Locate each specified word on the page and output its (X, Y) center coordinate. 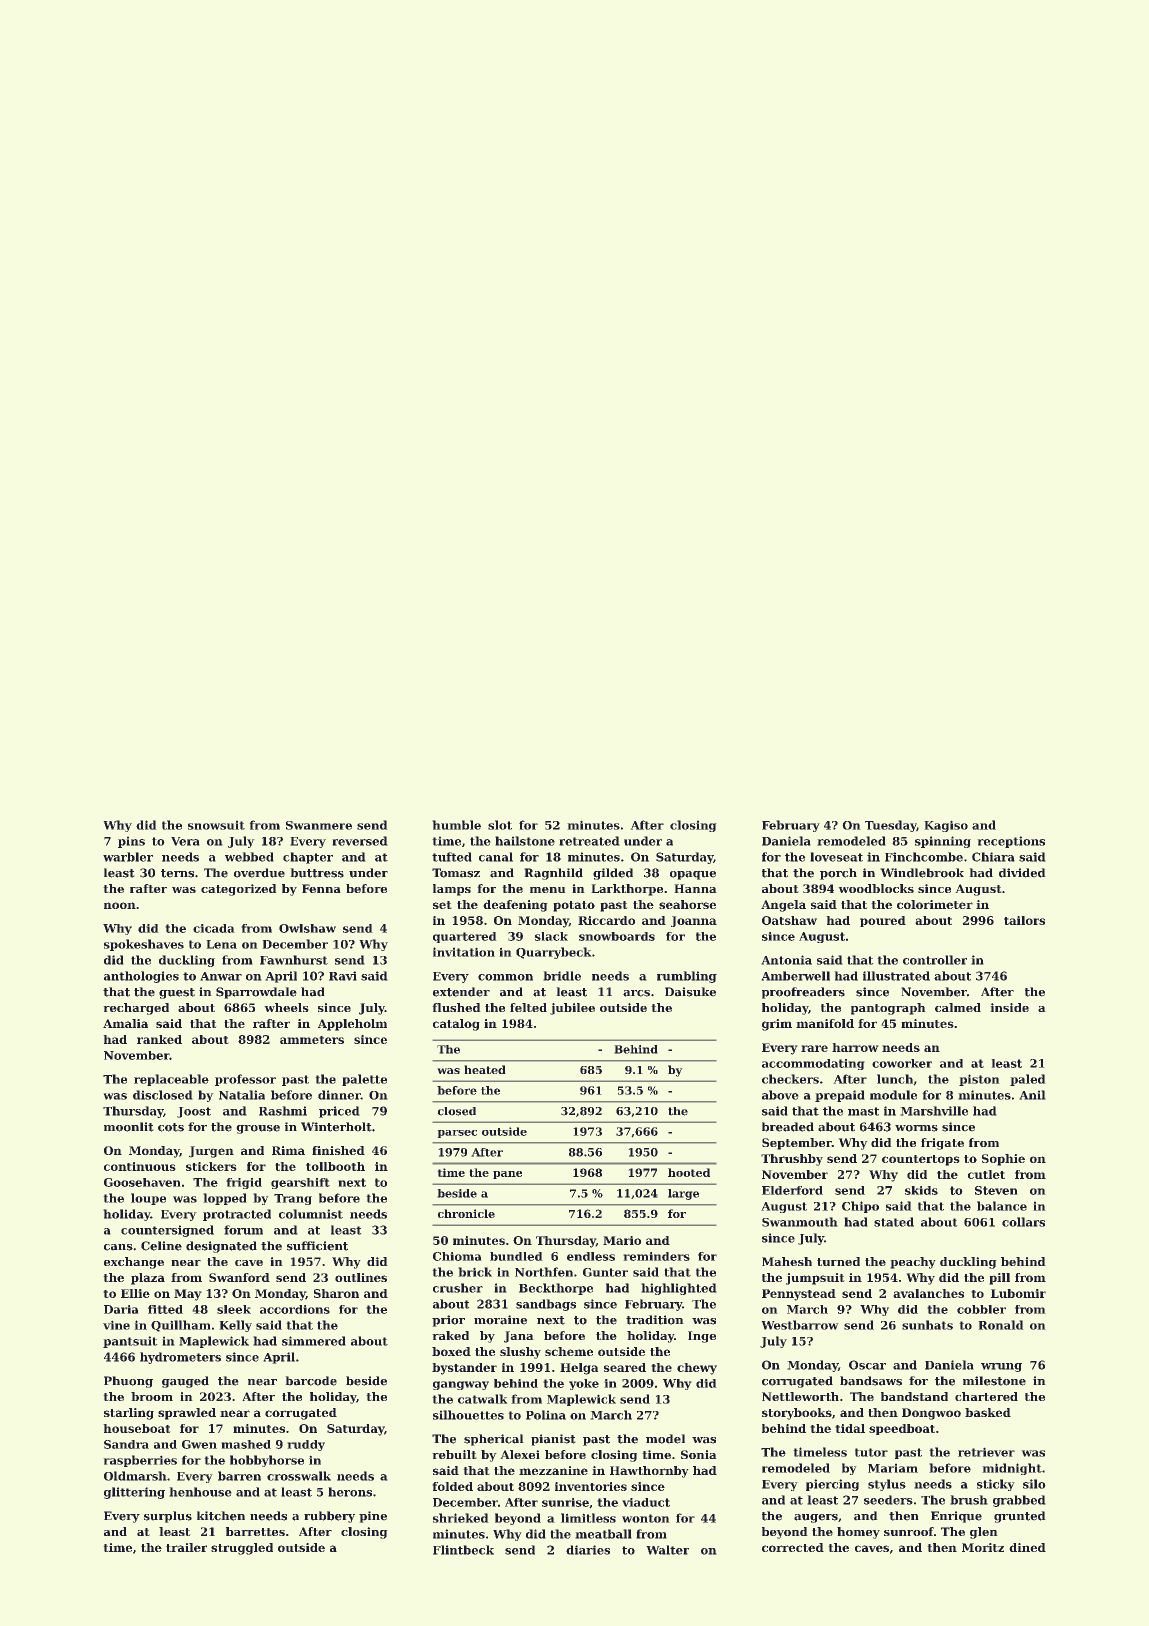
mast (863, 1111)
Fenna (321, 888)
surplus (168, 1517)
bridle (562, 976)
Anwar (221, 976)
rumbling (687, 977)
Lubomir (1018, 1293)
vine (116, 1325)
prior (448, 1321)
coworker (902, 1063)
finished (338, 1150)
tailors (1024, 920)
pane (507, 1175)
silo (1034, 1484)
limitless (588, 1518)
